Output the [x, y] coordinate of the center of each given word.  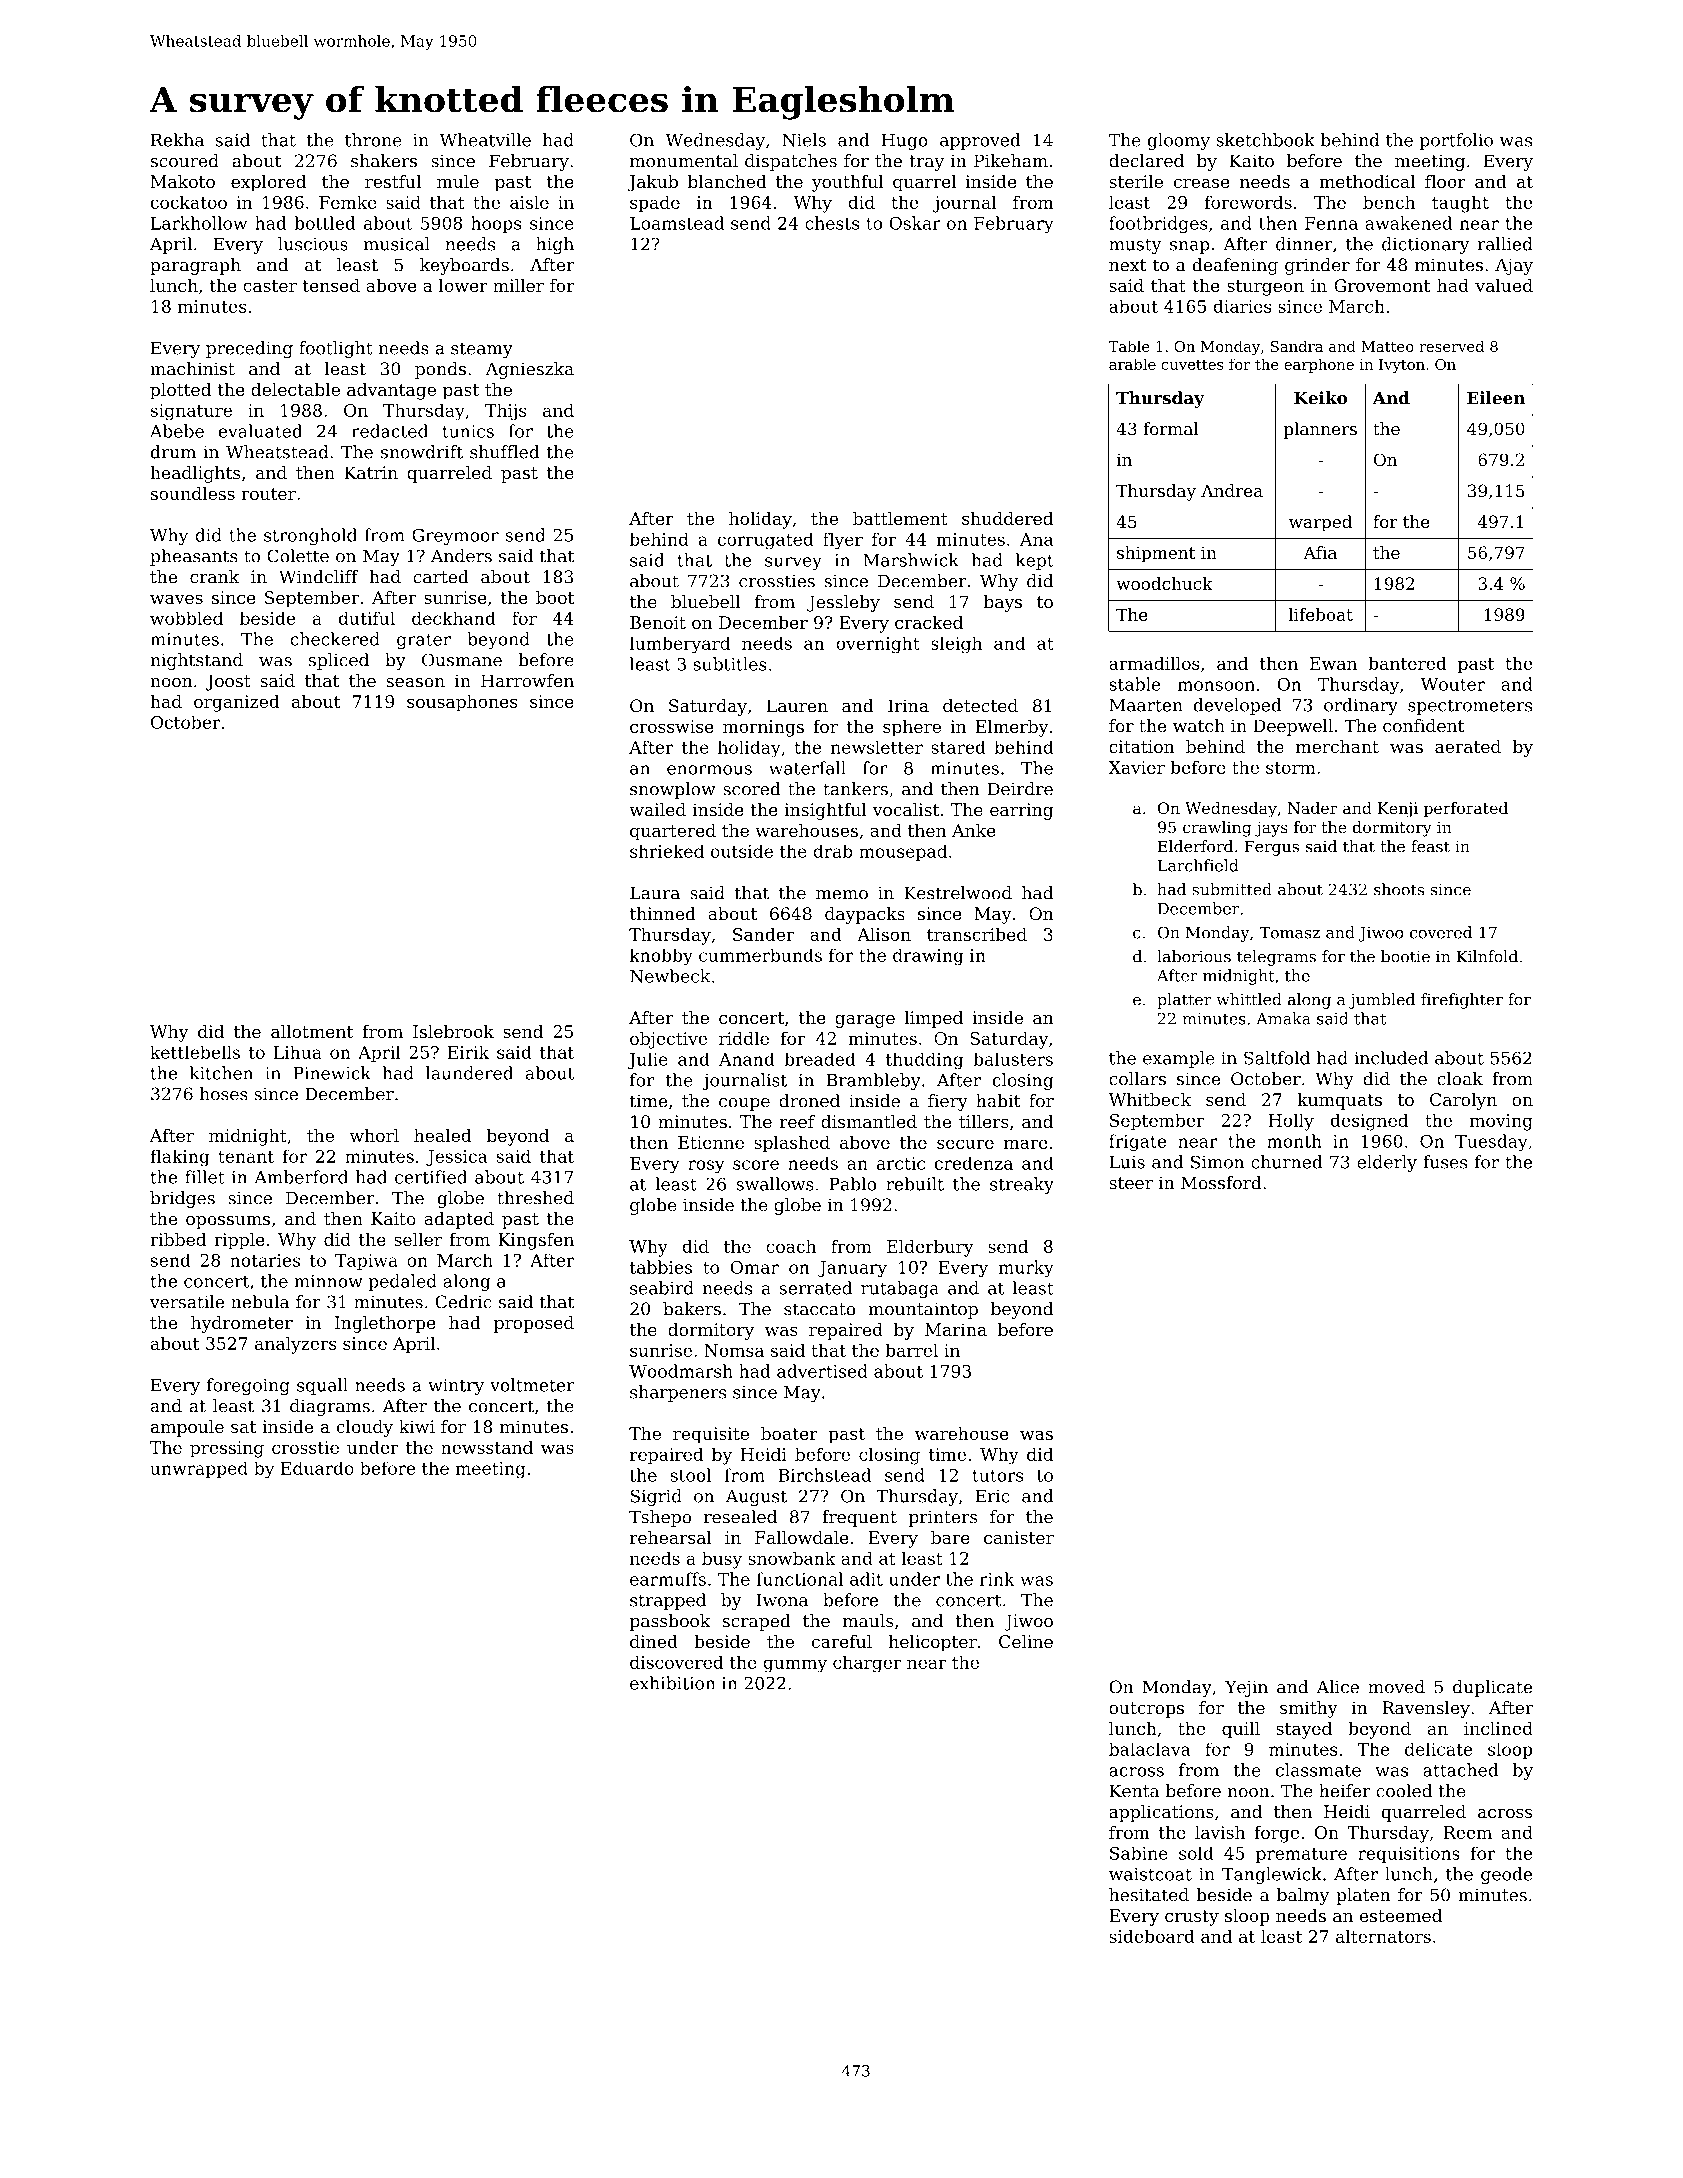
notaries [265, 1260]
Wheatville [485, 140]
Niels [804, 140]
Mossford [1221, 1183]
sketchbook [1265, 140]
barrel [911, 1350]
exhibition [672, 1683]
